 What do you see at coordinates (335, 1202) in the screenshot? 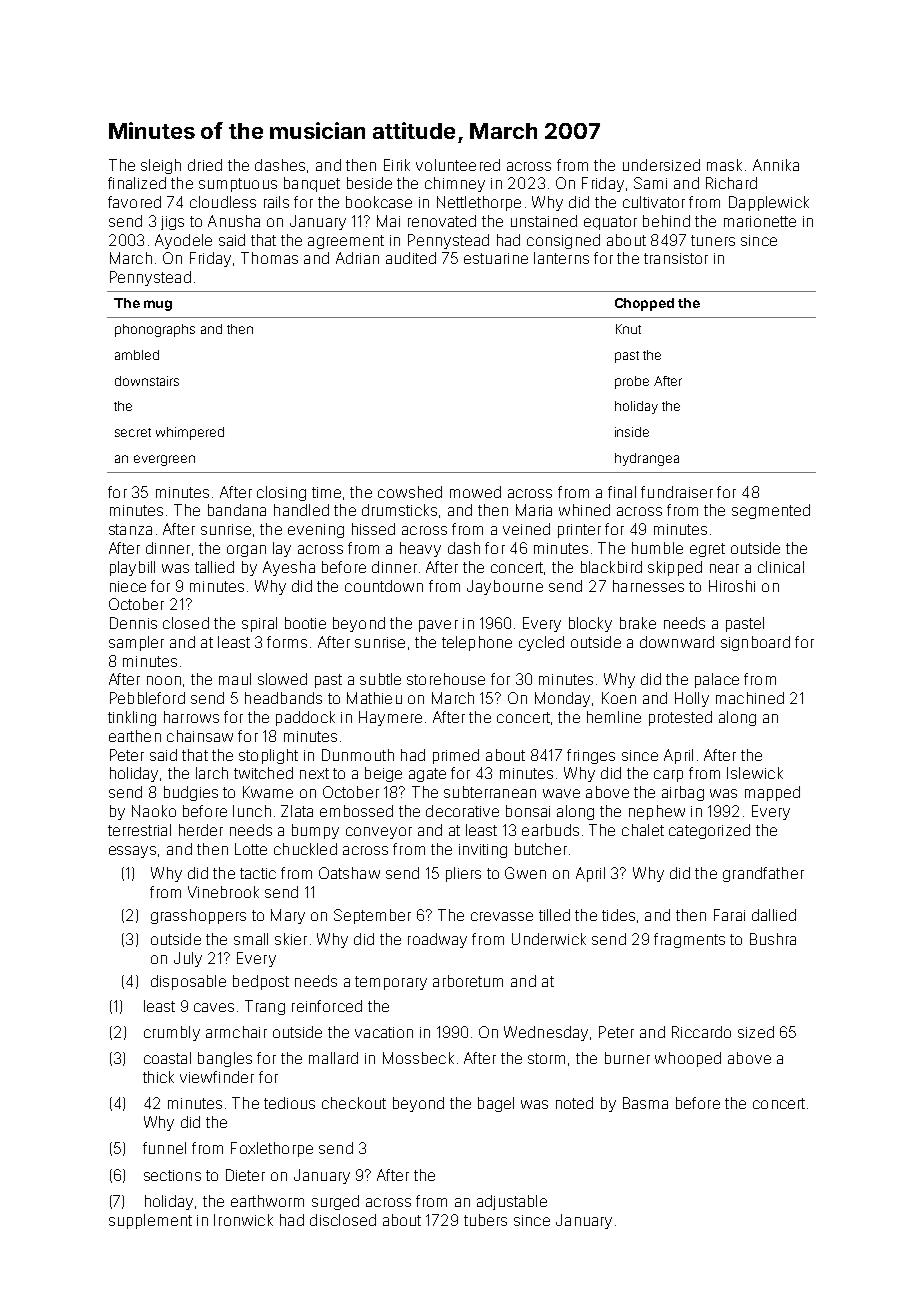
I see `surged` at bounding box center [335, 1202].
